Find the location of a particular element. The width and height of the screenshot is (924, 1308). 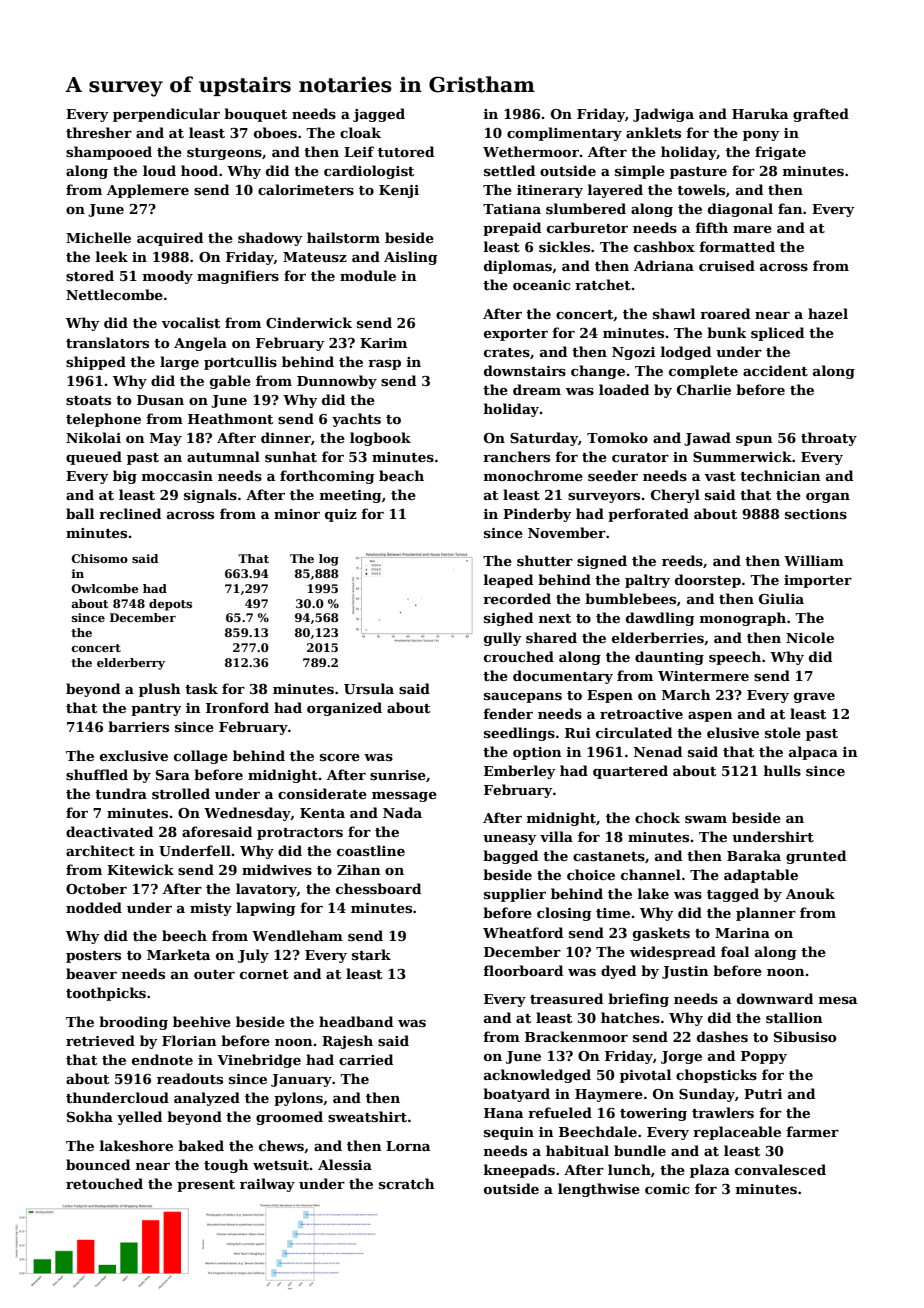

perpendicular is located at coordinates (166, 115).
